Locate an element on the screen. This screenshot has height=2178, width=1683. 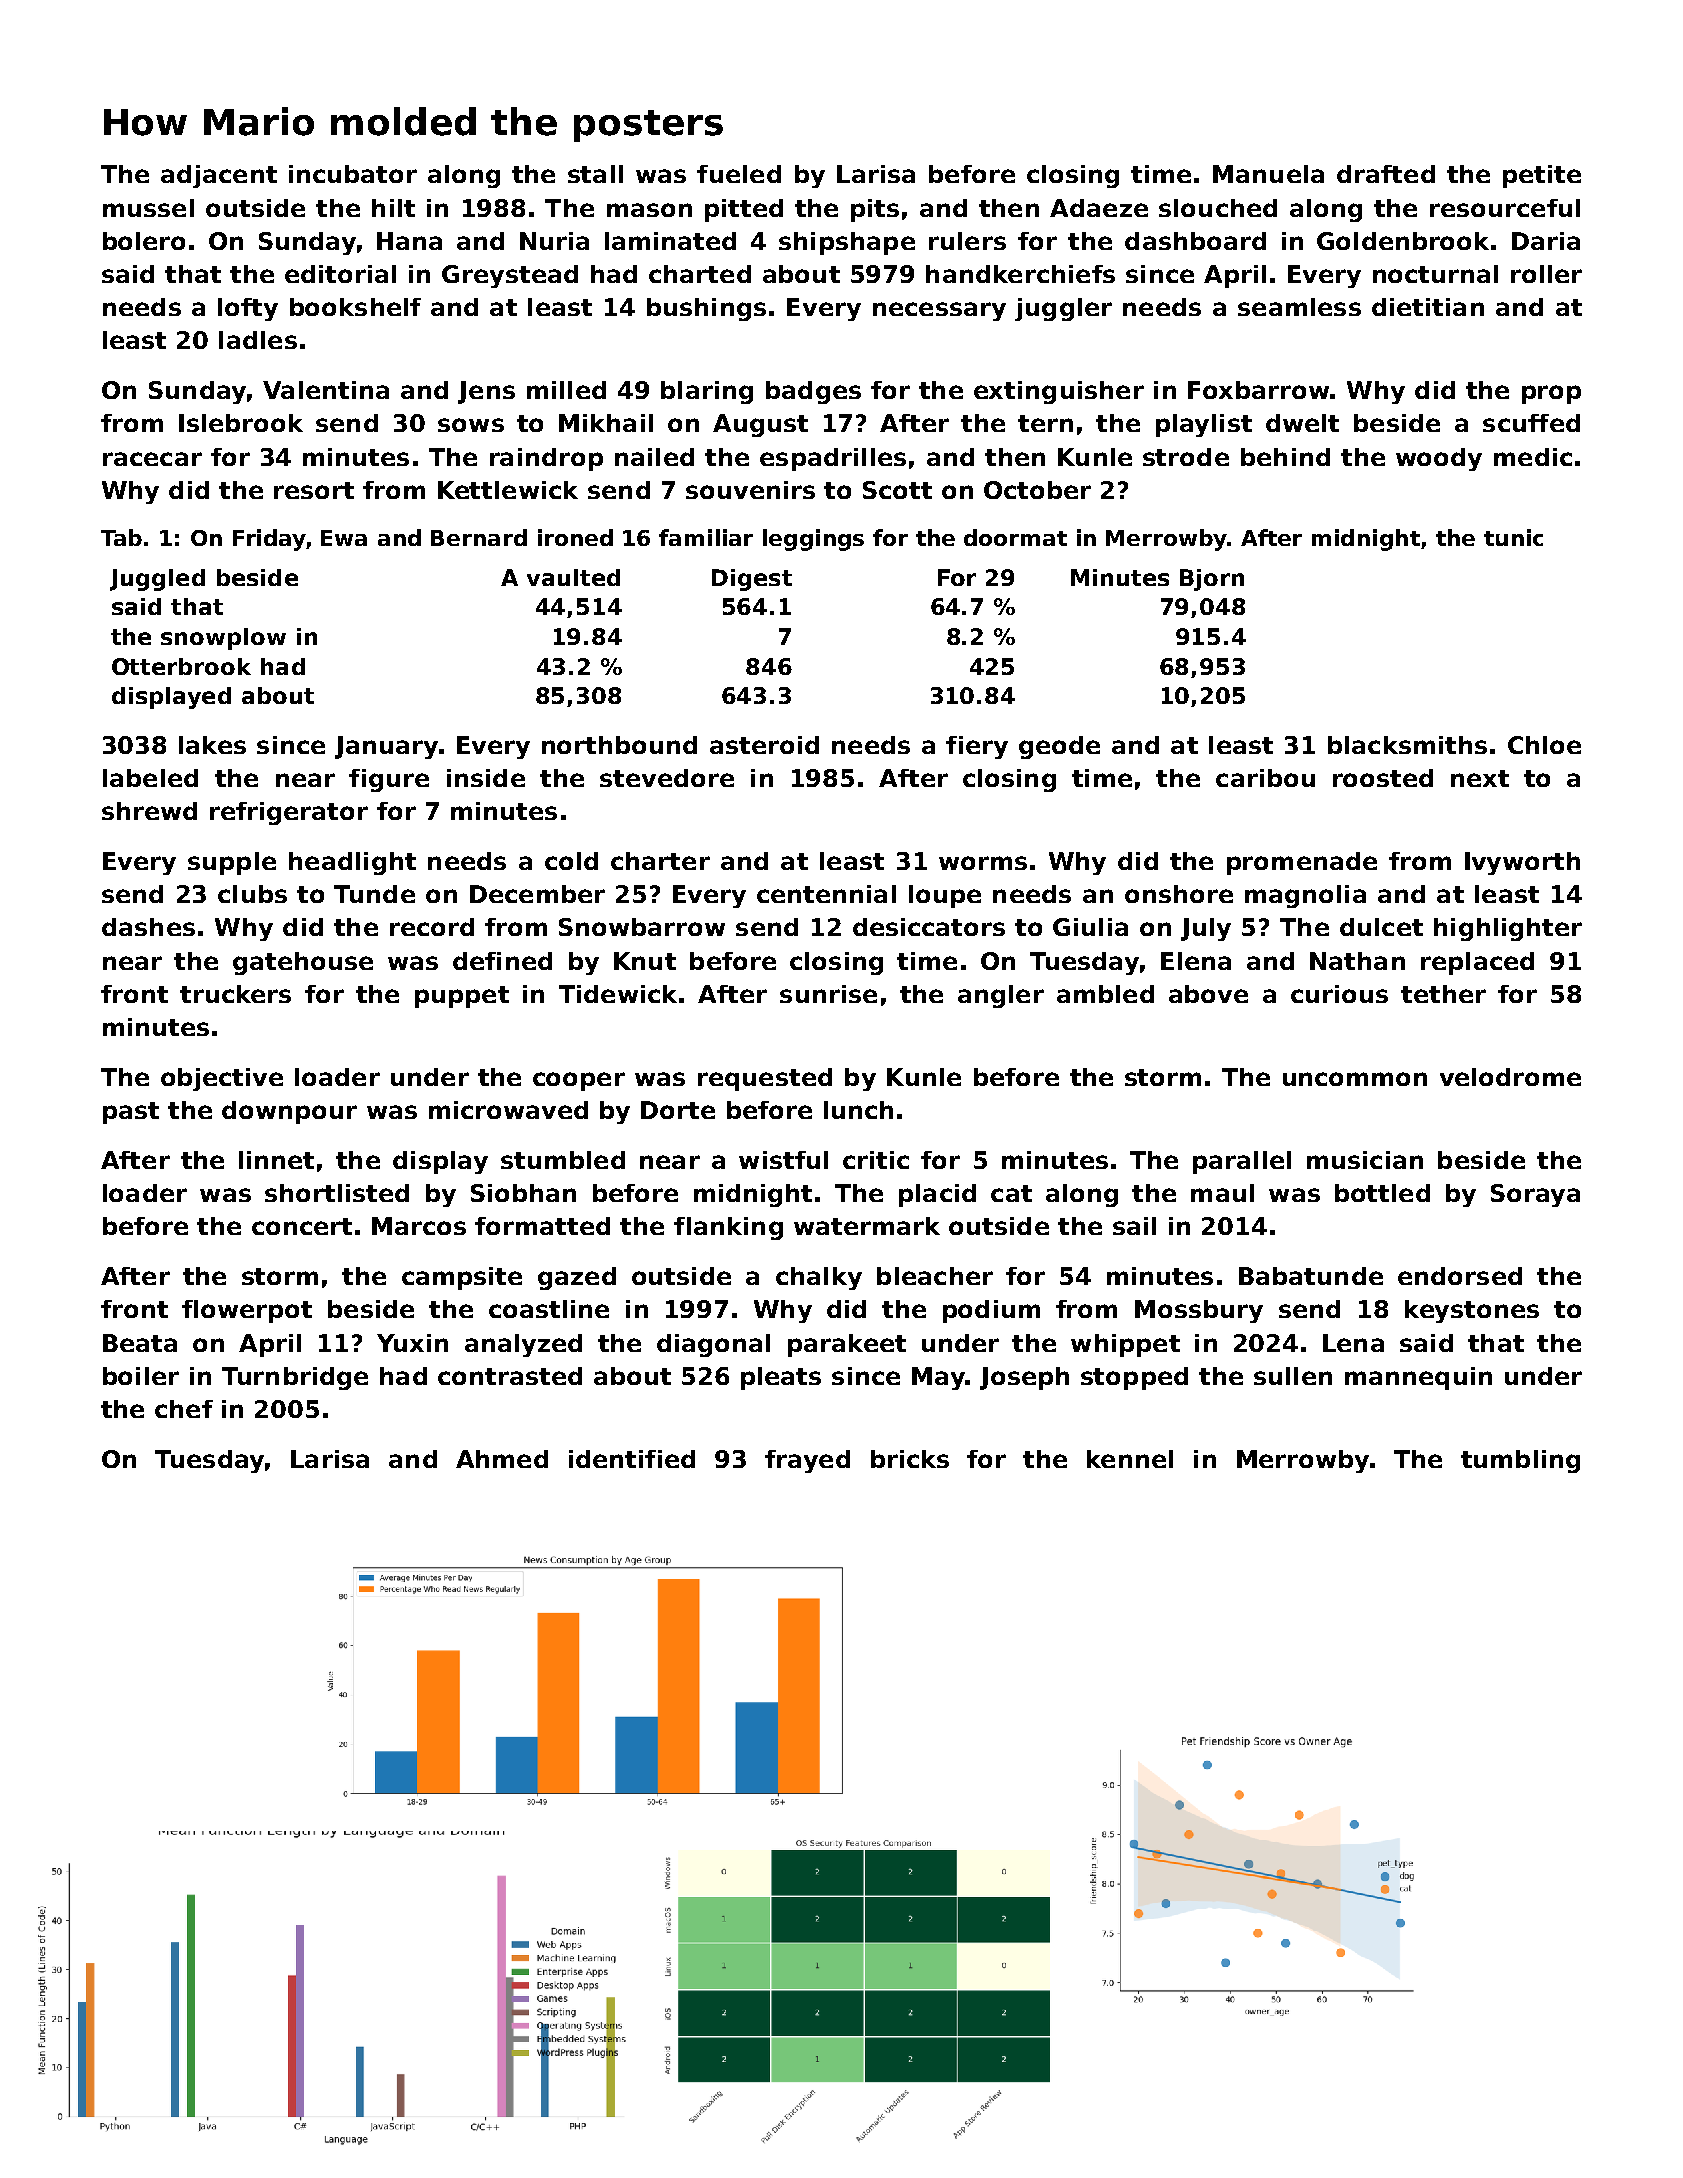
Manuela is located at coordinates (1268, 174).
